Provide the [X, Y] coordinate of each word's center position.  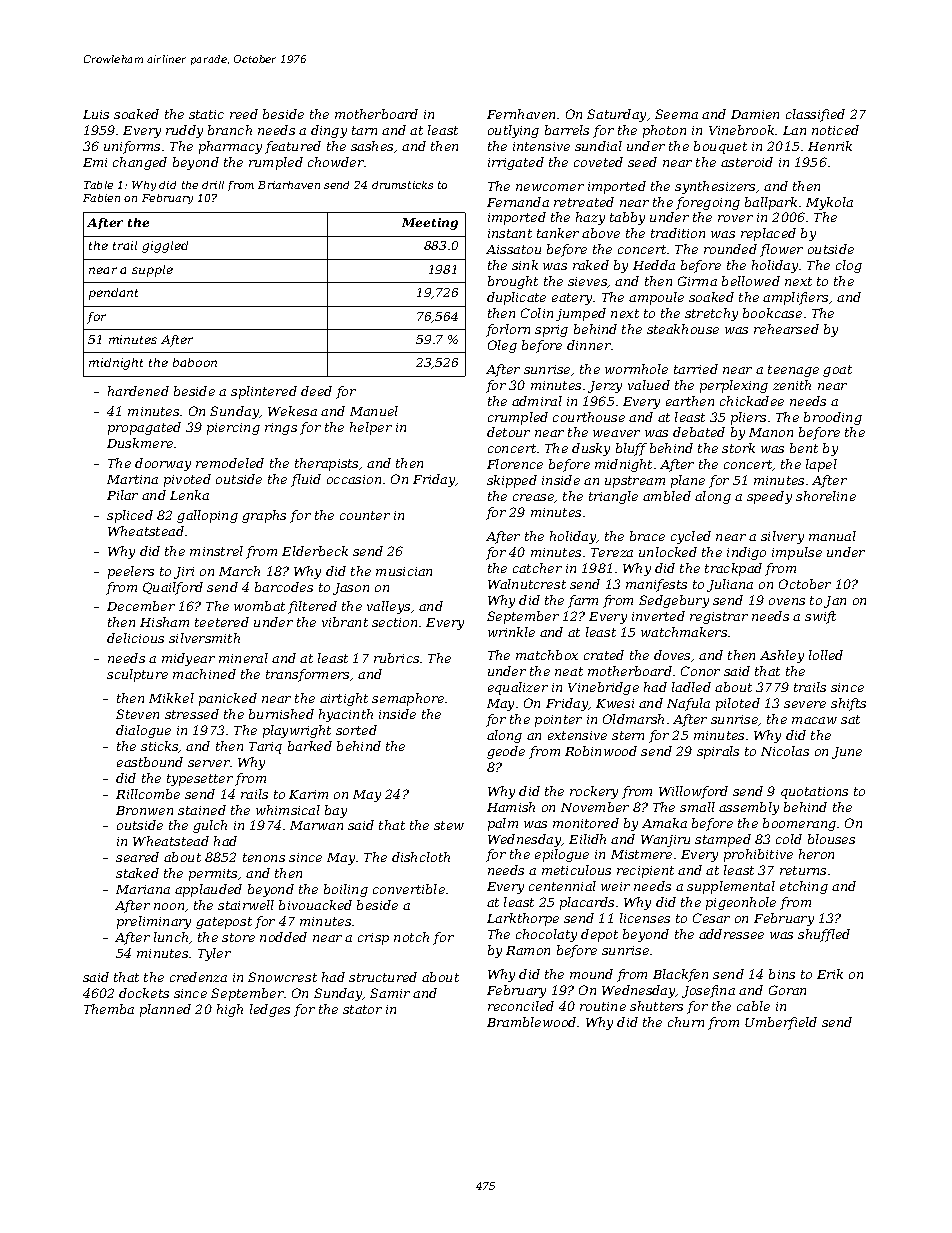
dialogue [143, 731]
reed [244, 114]
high [230, 1010]
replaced [768, 234]
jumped [581, 314]
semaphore [408, 699]
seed [642, 162]
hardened [138, 391]
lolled [826, 655]
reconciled [521, 1006]
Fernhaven [521, 114]
